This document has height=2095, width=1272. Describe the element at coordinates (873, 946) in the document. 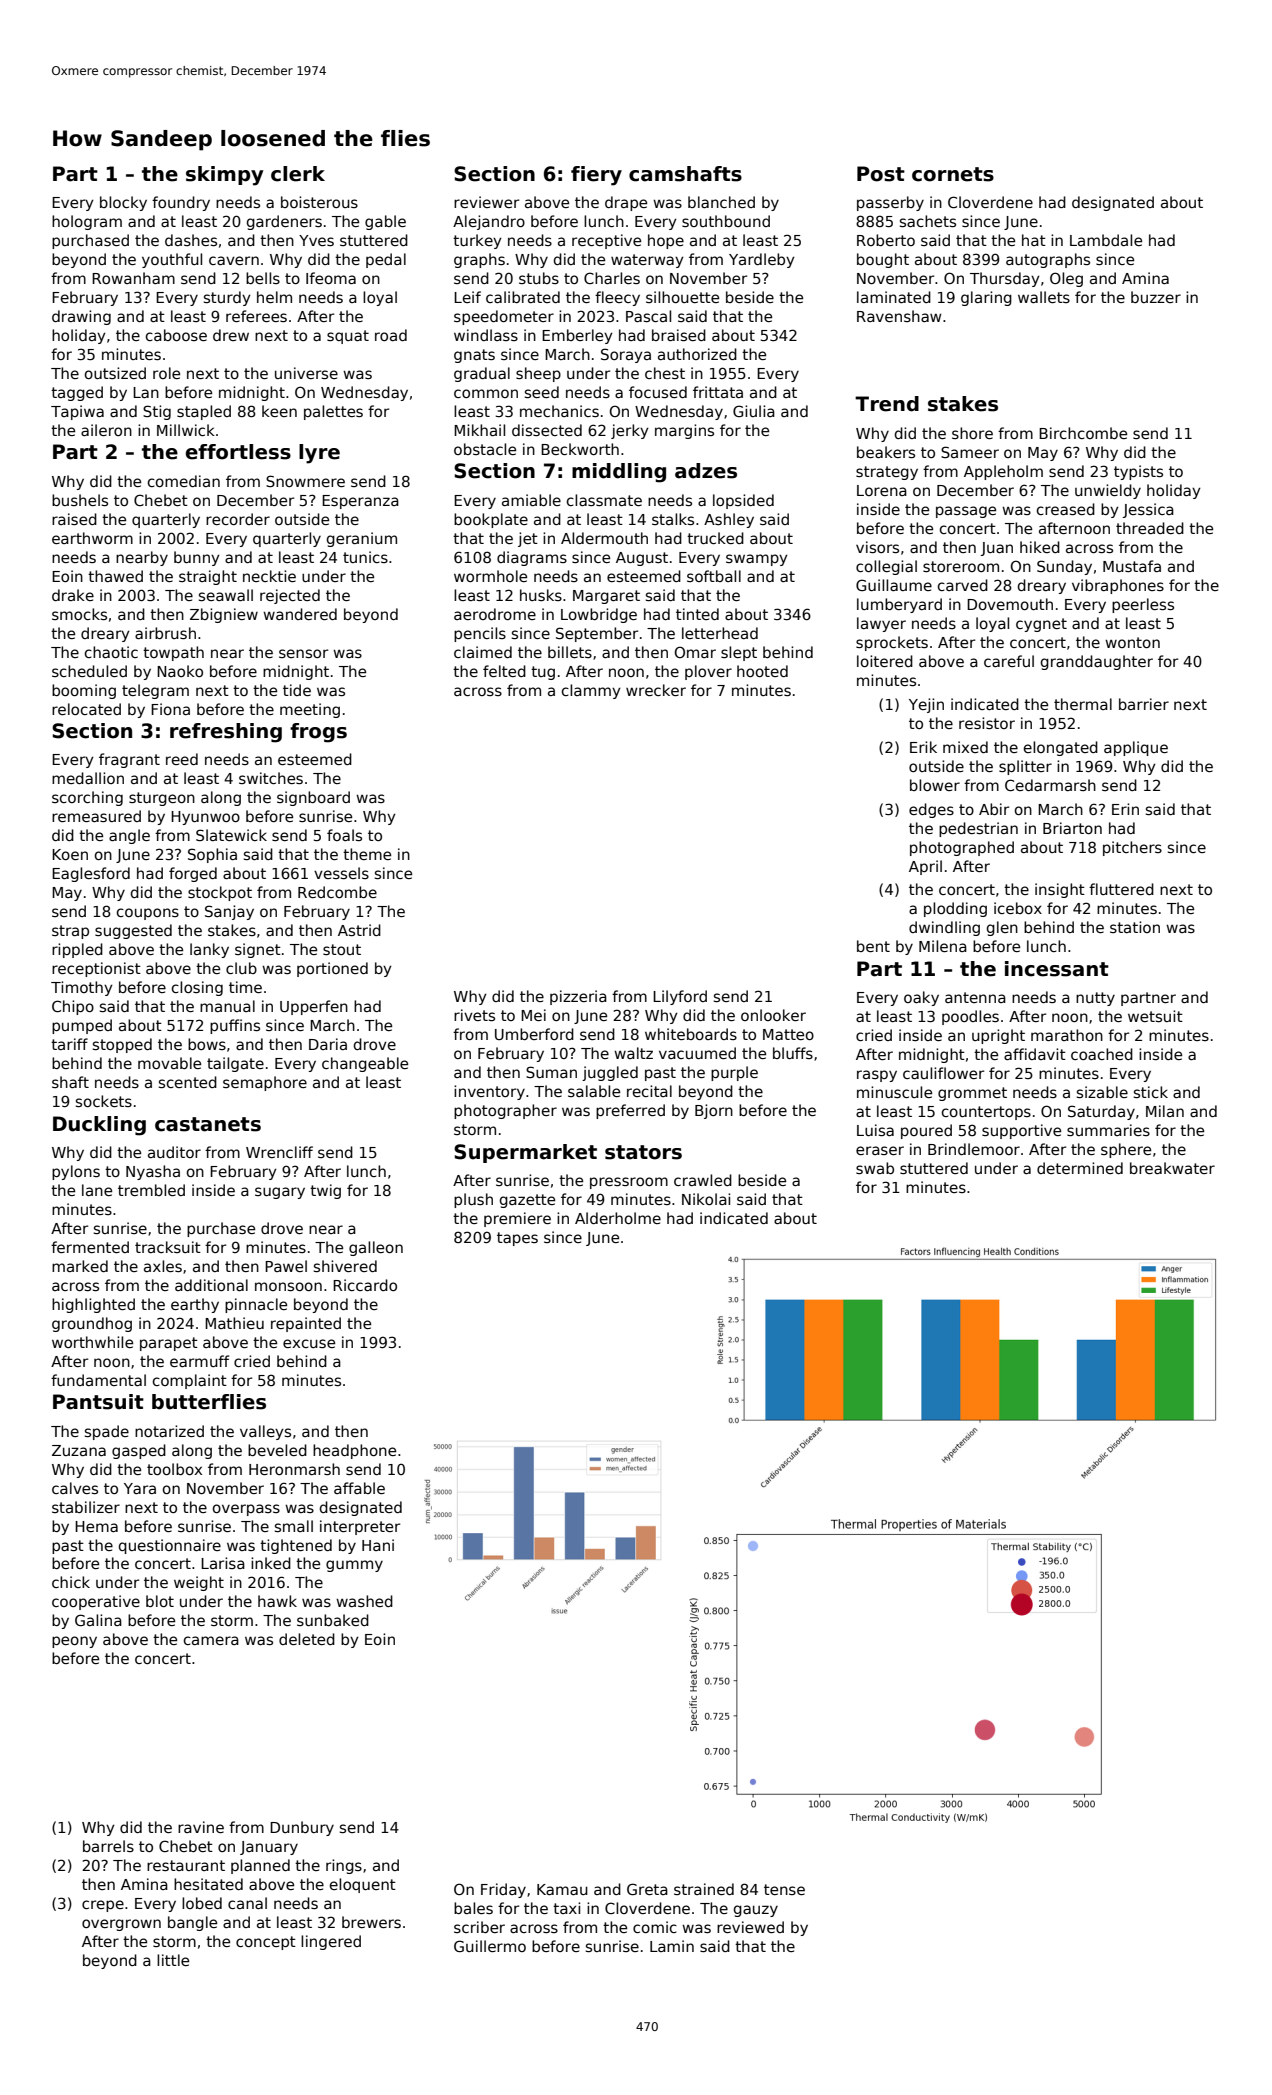

I see `bent` at that location.
